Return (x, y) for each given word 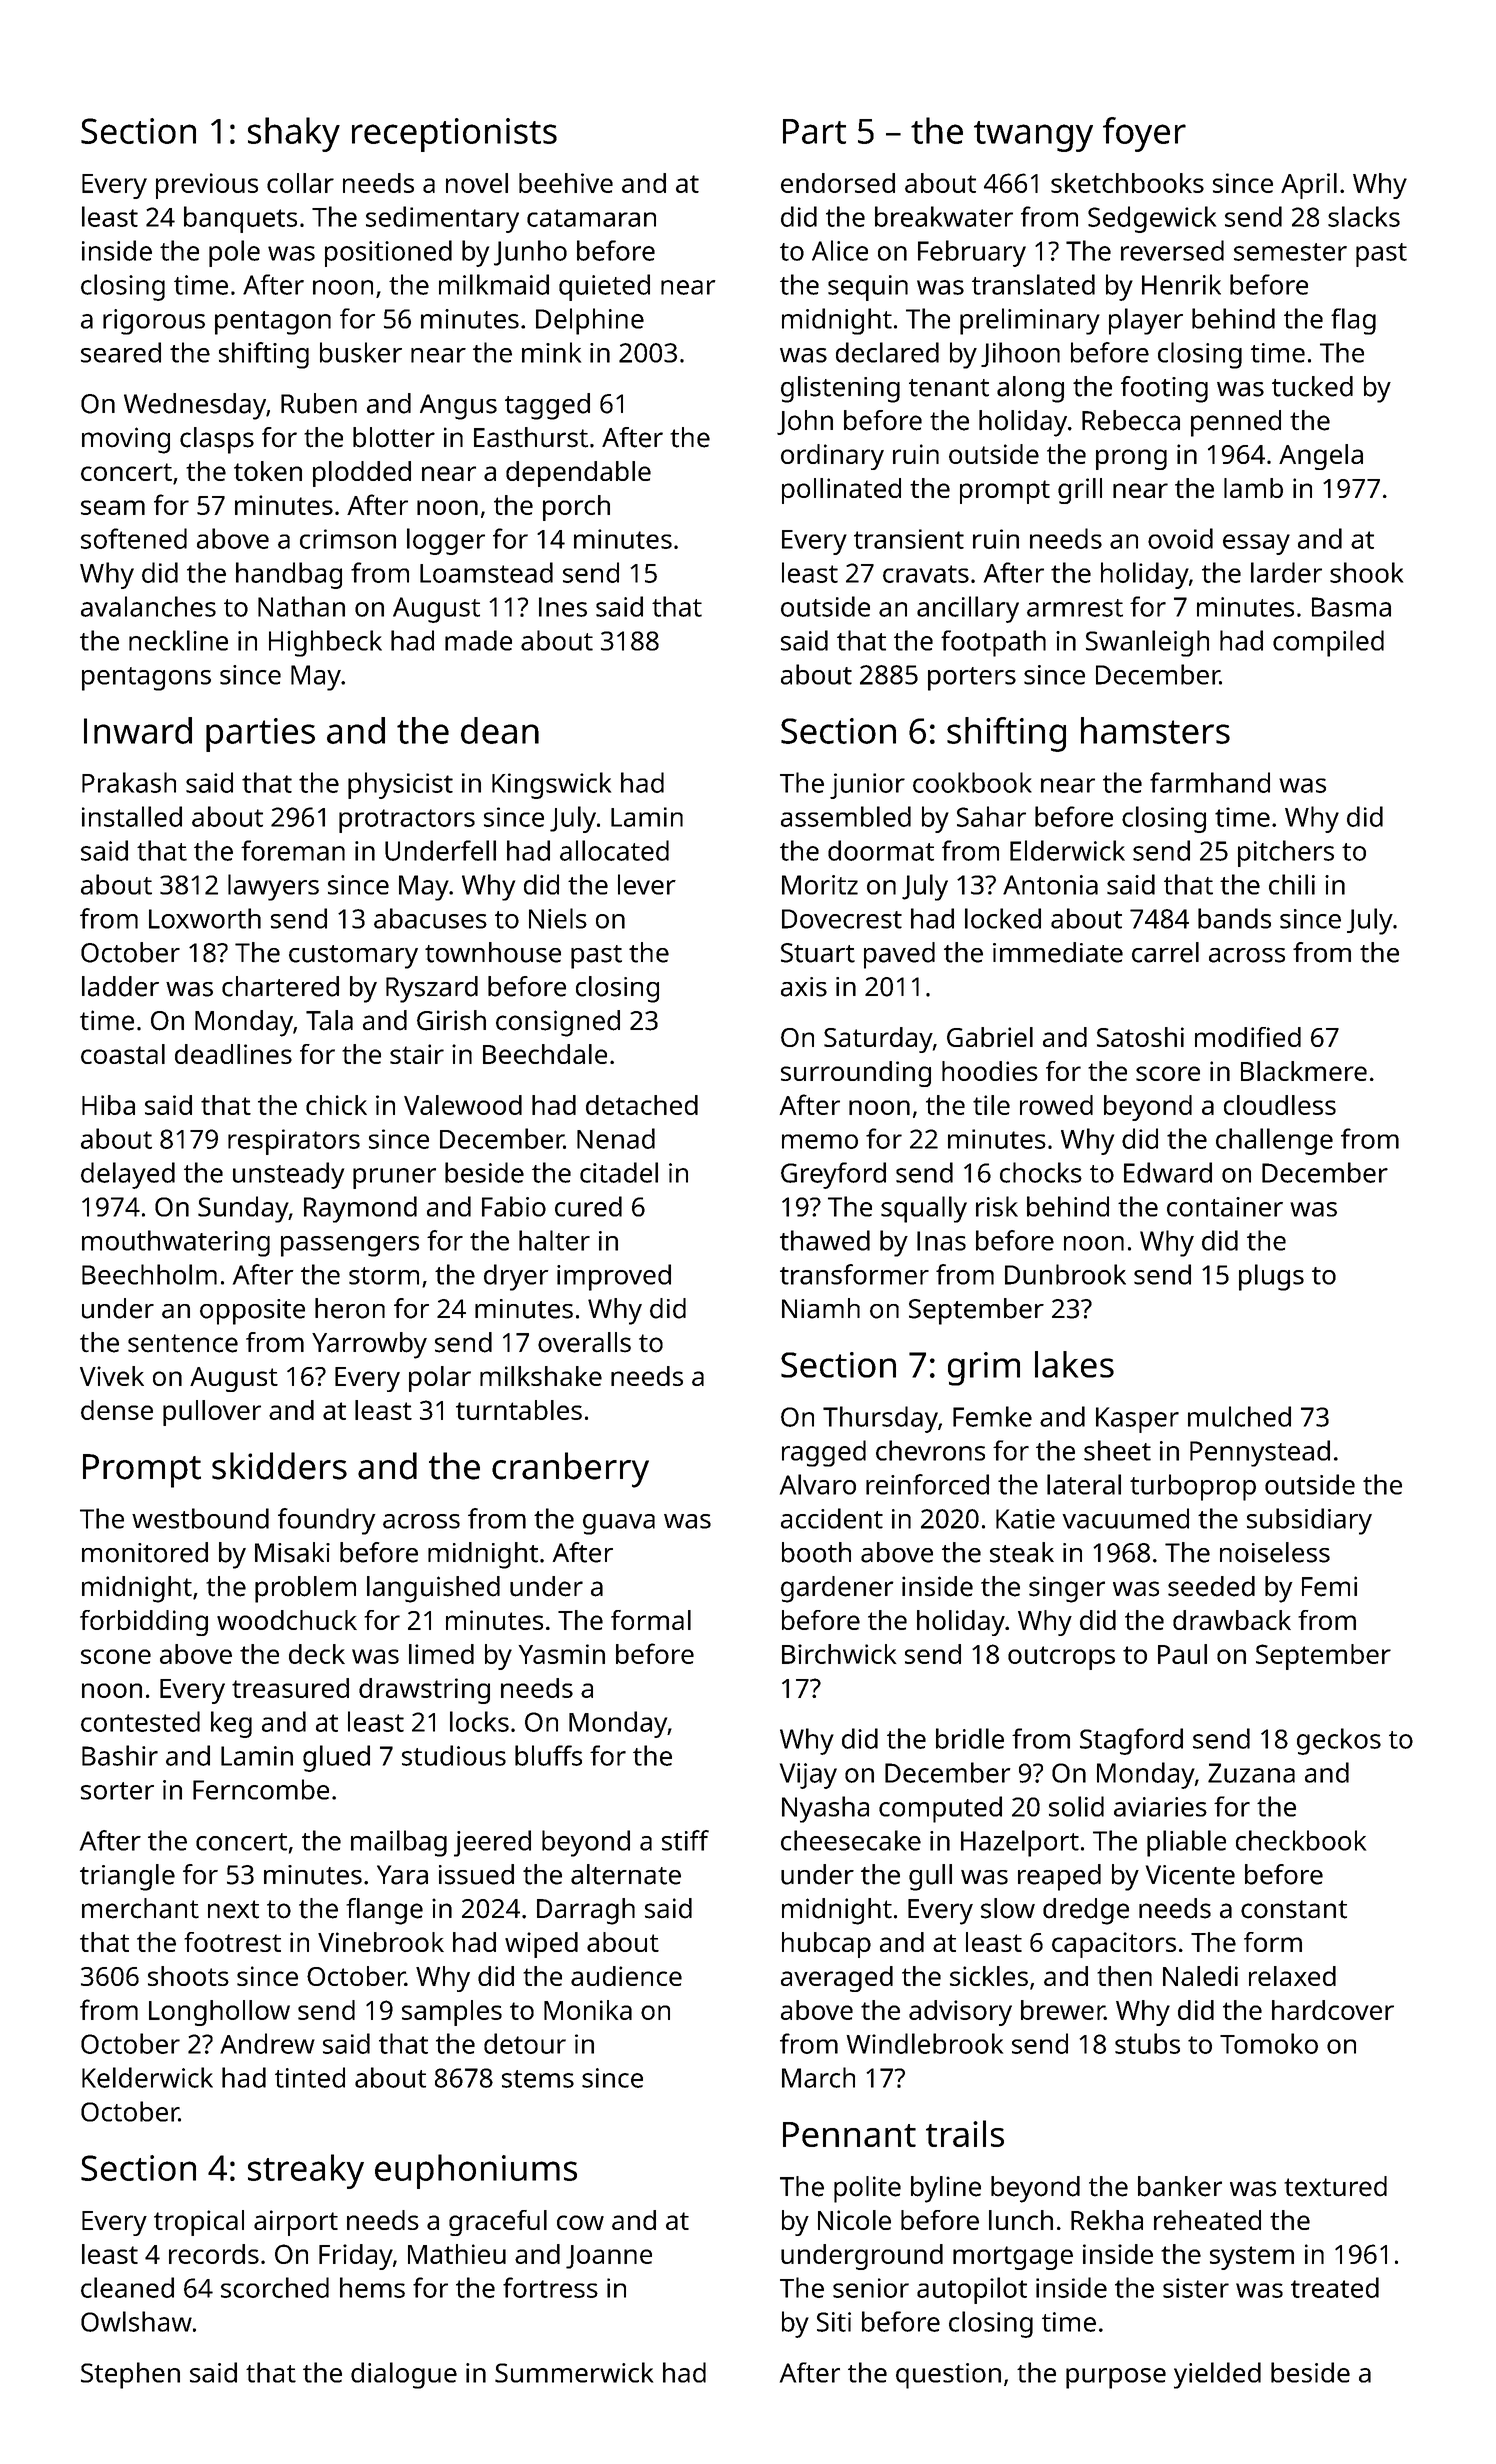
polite (867, 2189)
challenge (1274, 1141)
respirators (294, 1142)
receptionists (454, 135)
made (478, 640)
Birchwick (839, 1654)
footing (1164, 389)
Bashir (120, 1755)
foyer (1144, 134)
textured (1335, 2186)
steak (1022, 1552)
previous (207, 186)
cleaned (127, 2287)
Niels (558, 918)
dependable (578, 474)
